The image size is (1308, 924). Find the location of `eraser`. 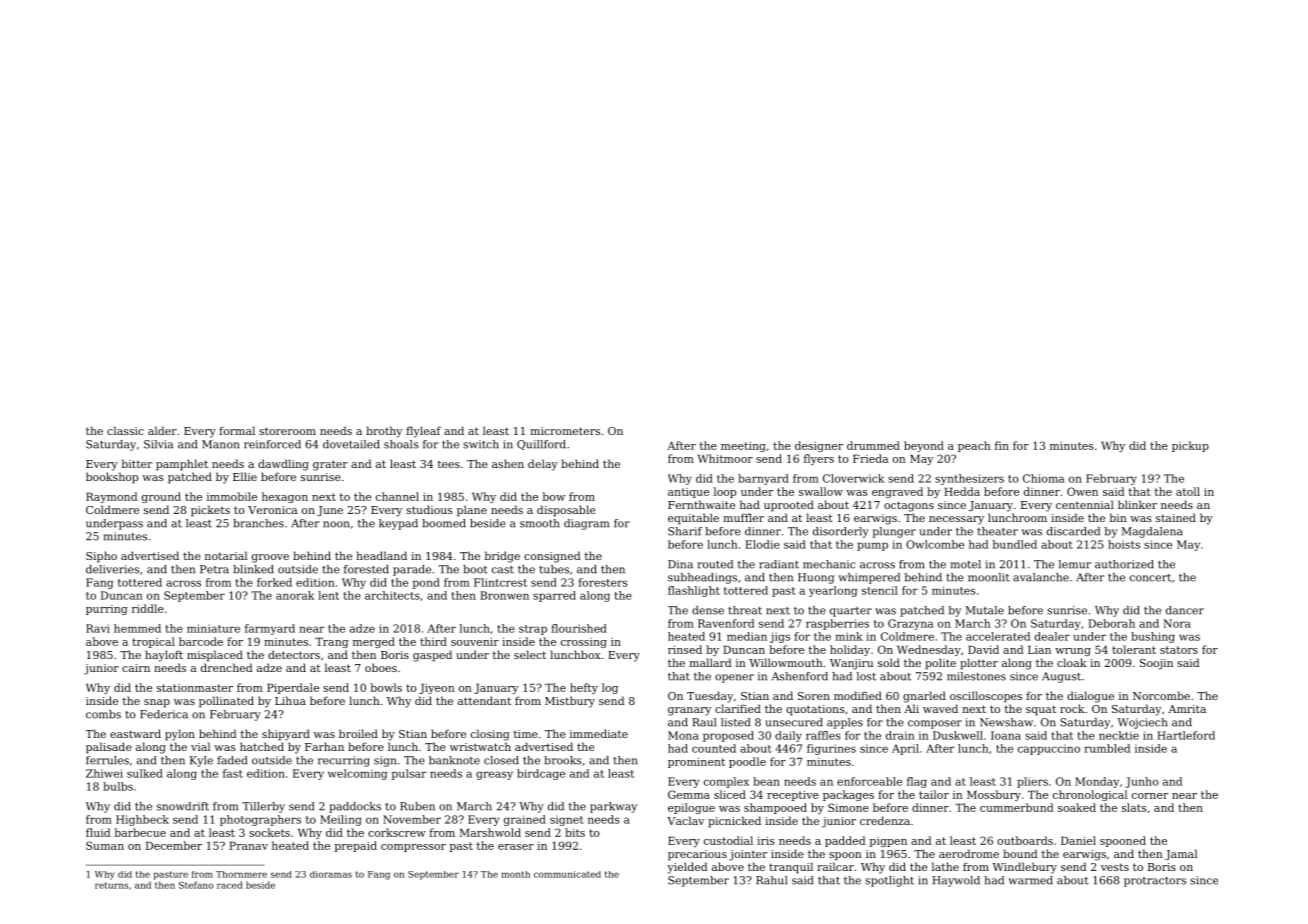

eraser is located at coordinates (516, 847).
